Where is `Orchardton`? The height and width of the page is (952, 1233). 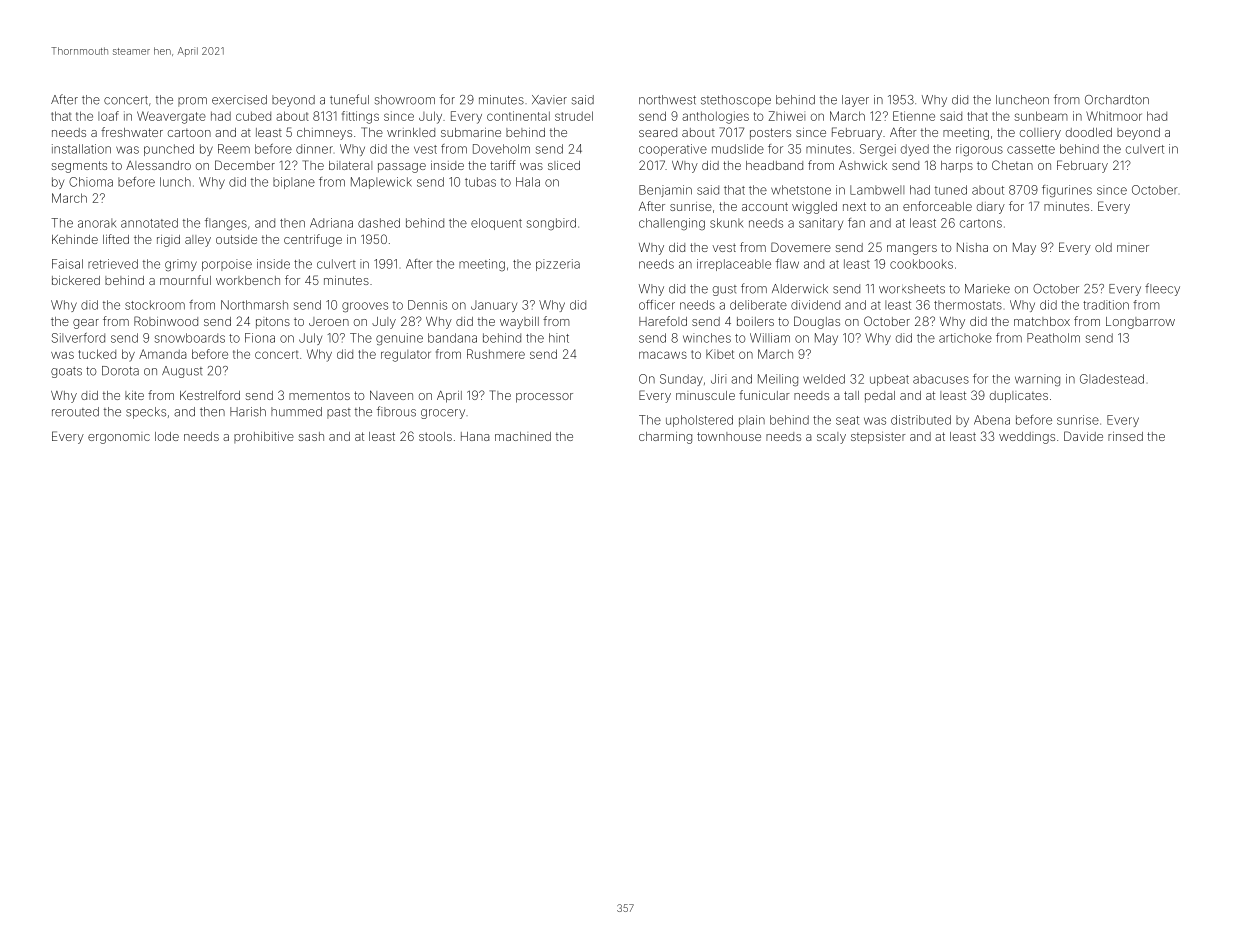
Orchardton is located at coordinates (1117, 100).
